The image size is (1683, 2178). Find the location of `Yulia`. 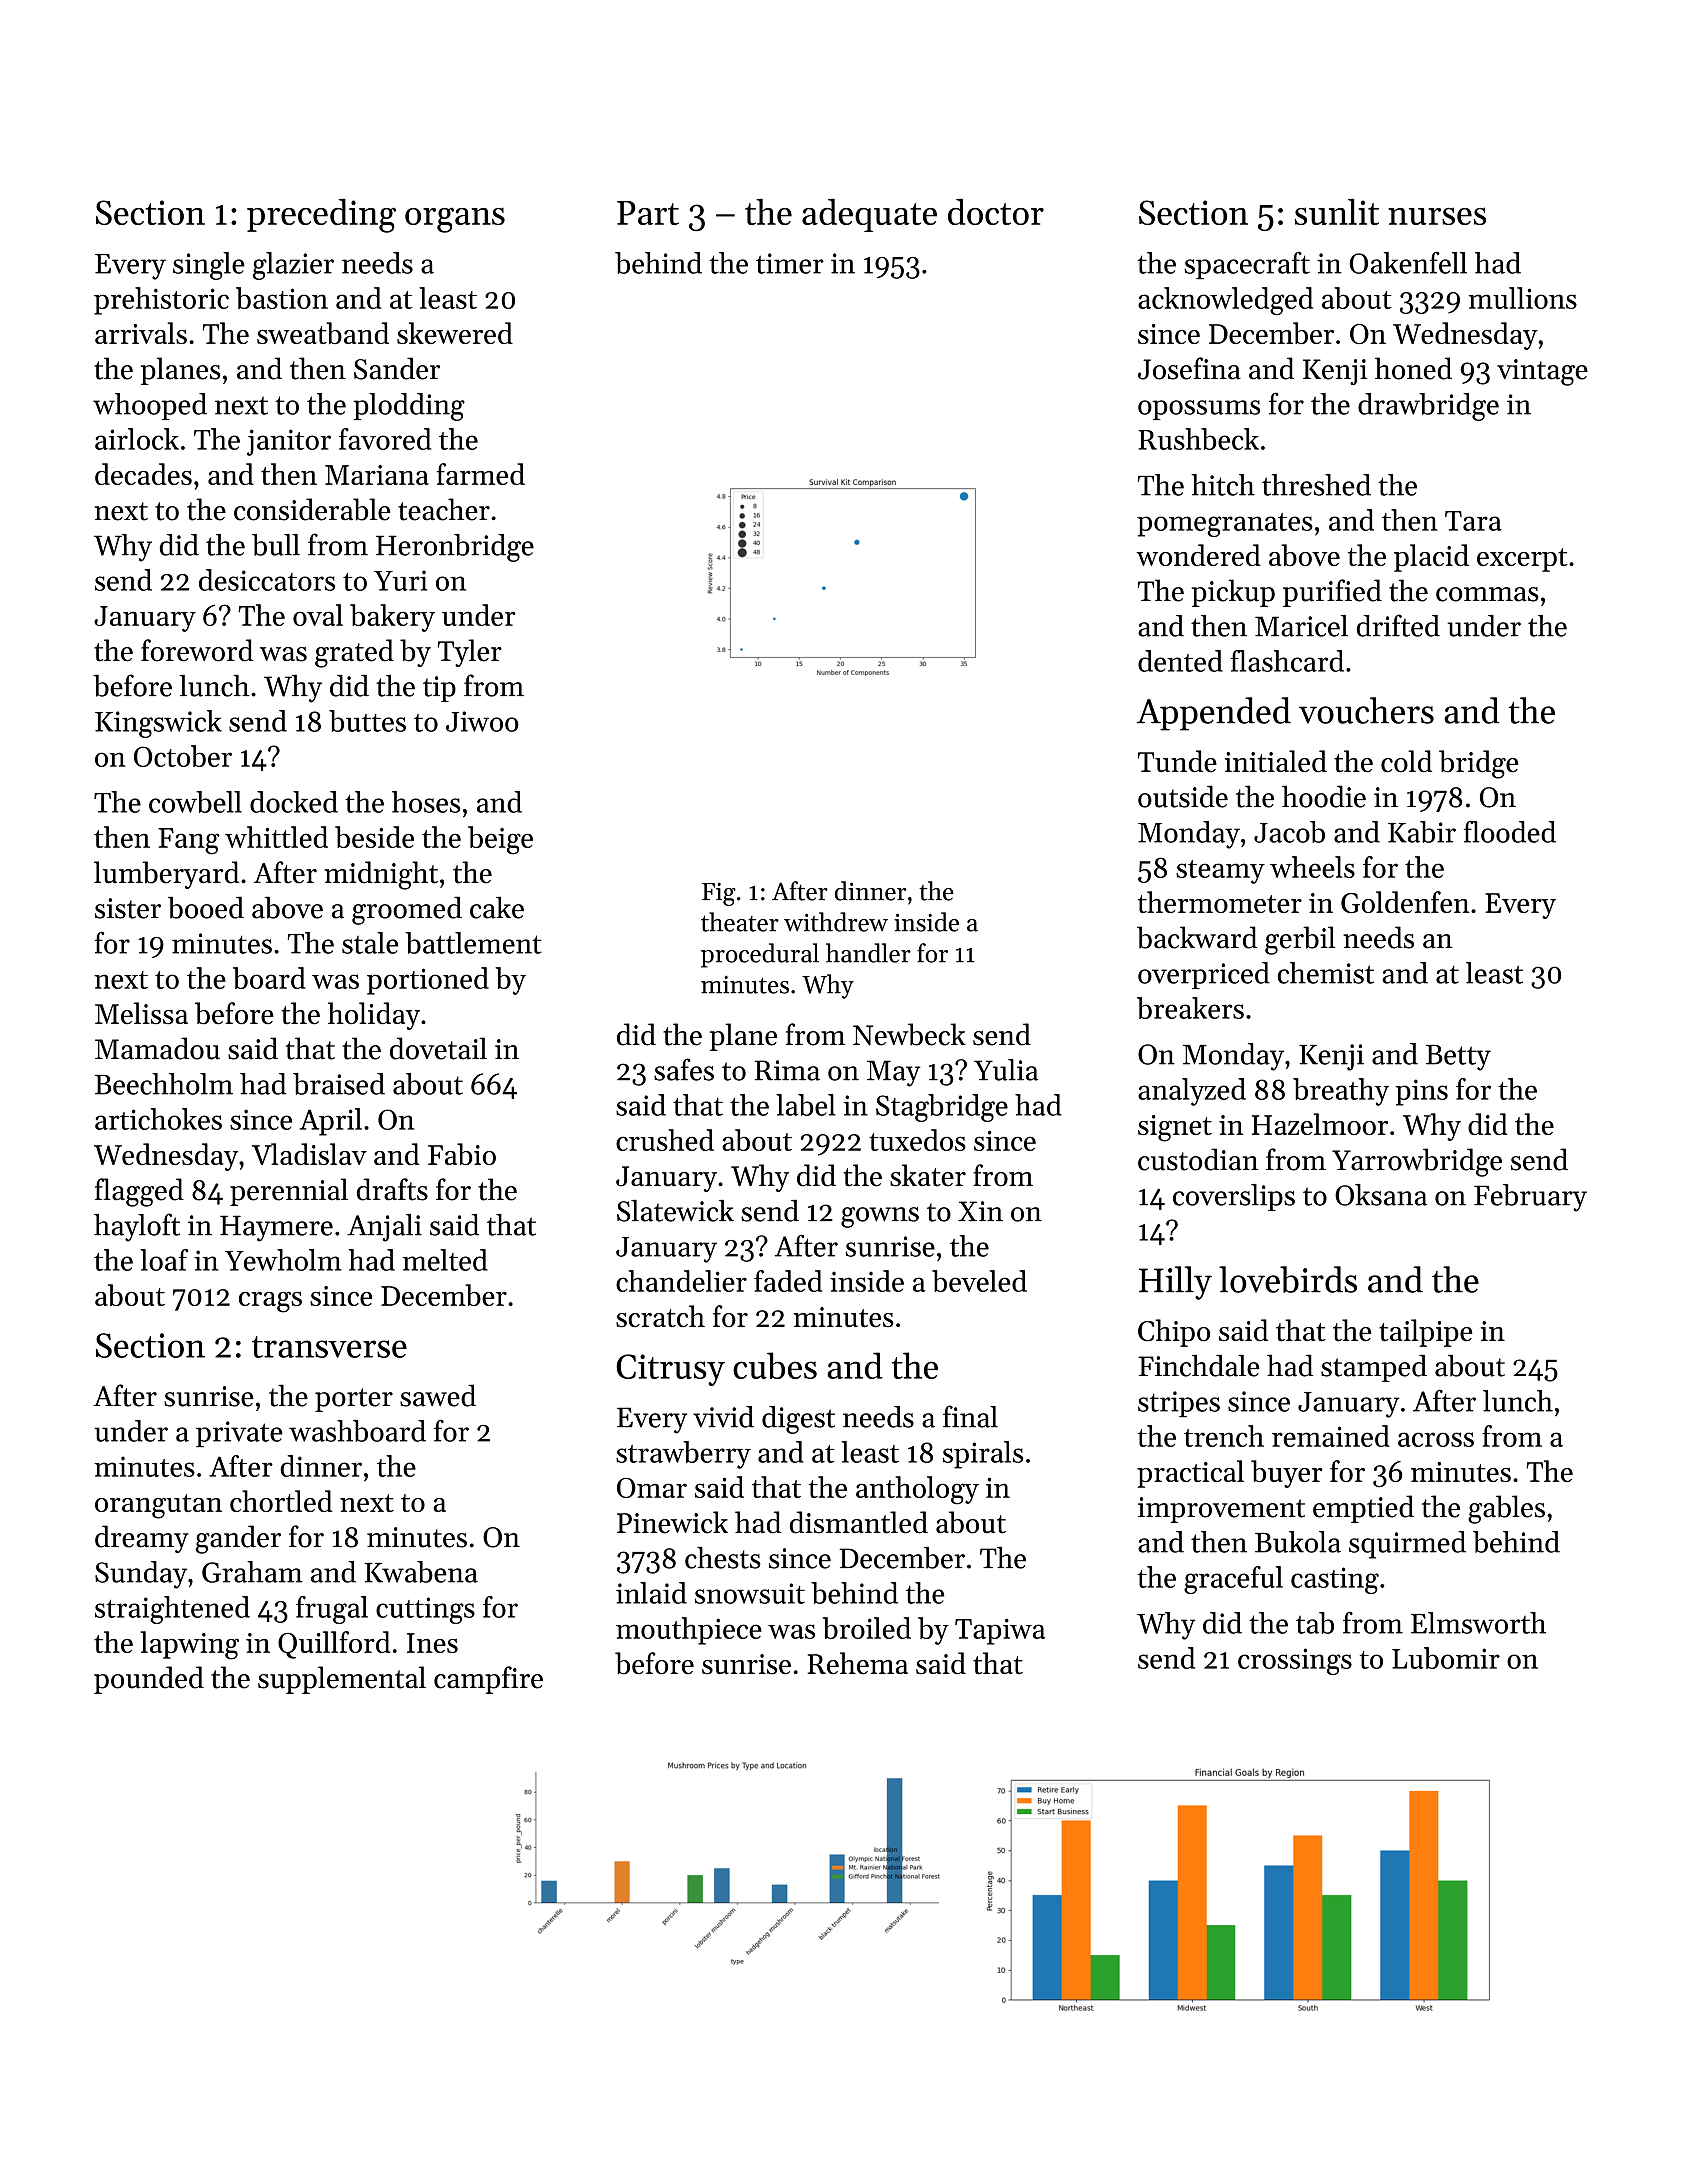

Yulia is located at coordinates (1006, 1070).
